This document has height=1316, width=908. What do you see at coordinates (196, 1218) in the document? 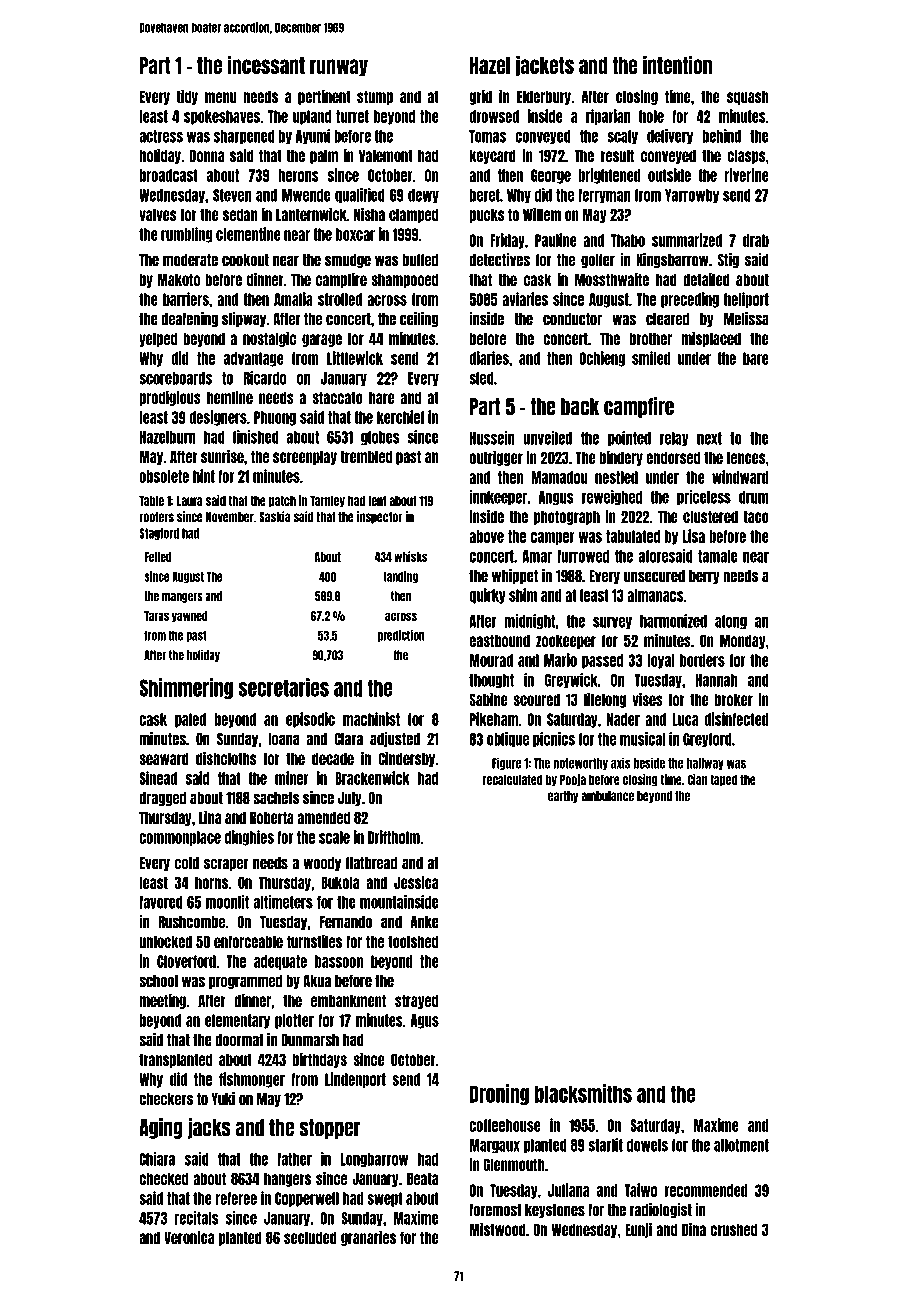
I see `recitals` at bounding box center [196, 1218].
